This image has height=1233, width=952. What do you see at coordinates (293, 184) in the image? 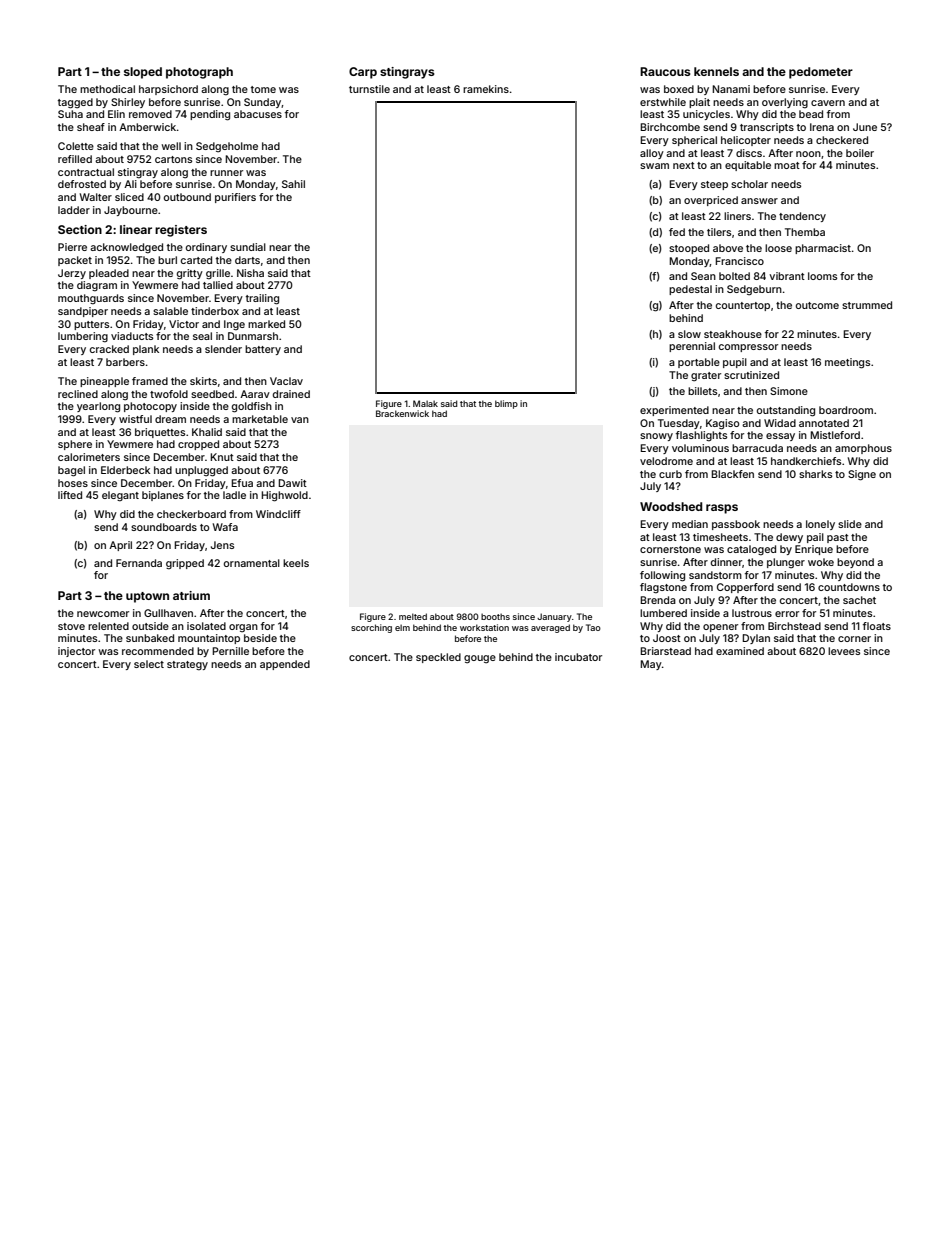
I see `Sahil` at bounding box center [293, 184].
